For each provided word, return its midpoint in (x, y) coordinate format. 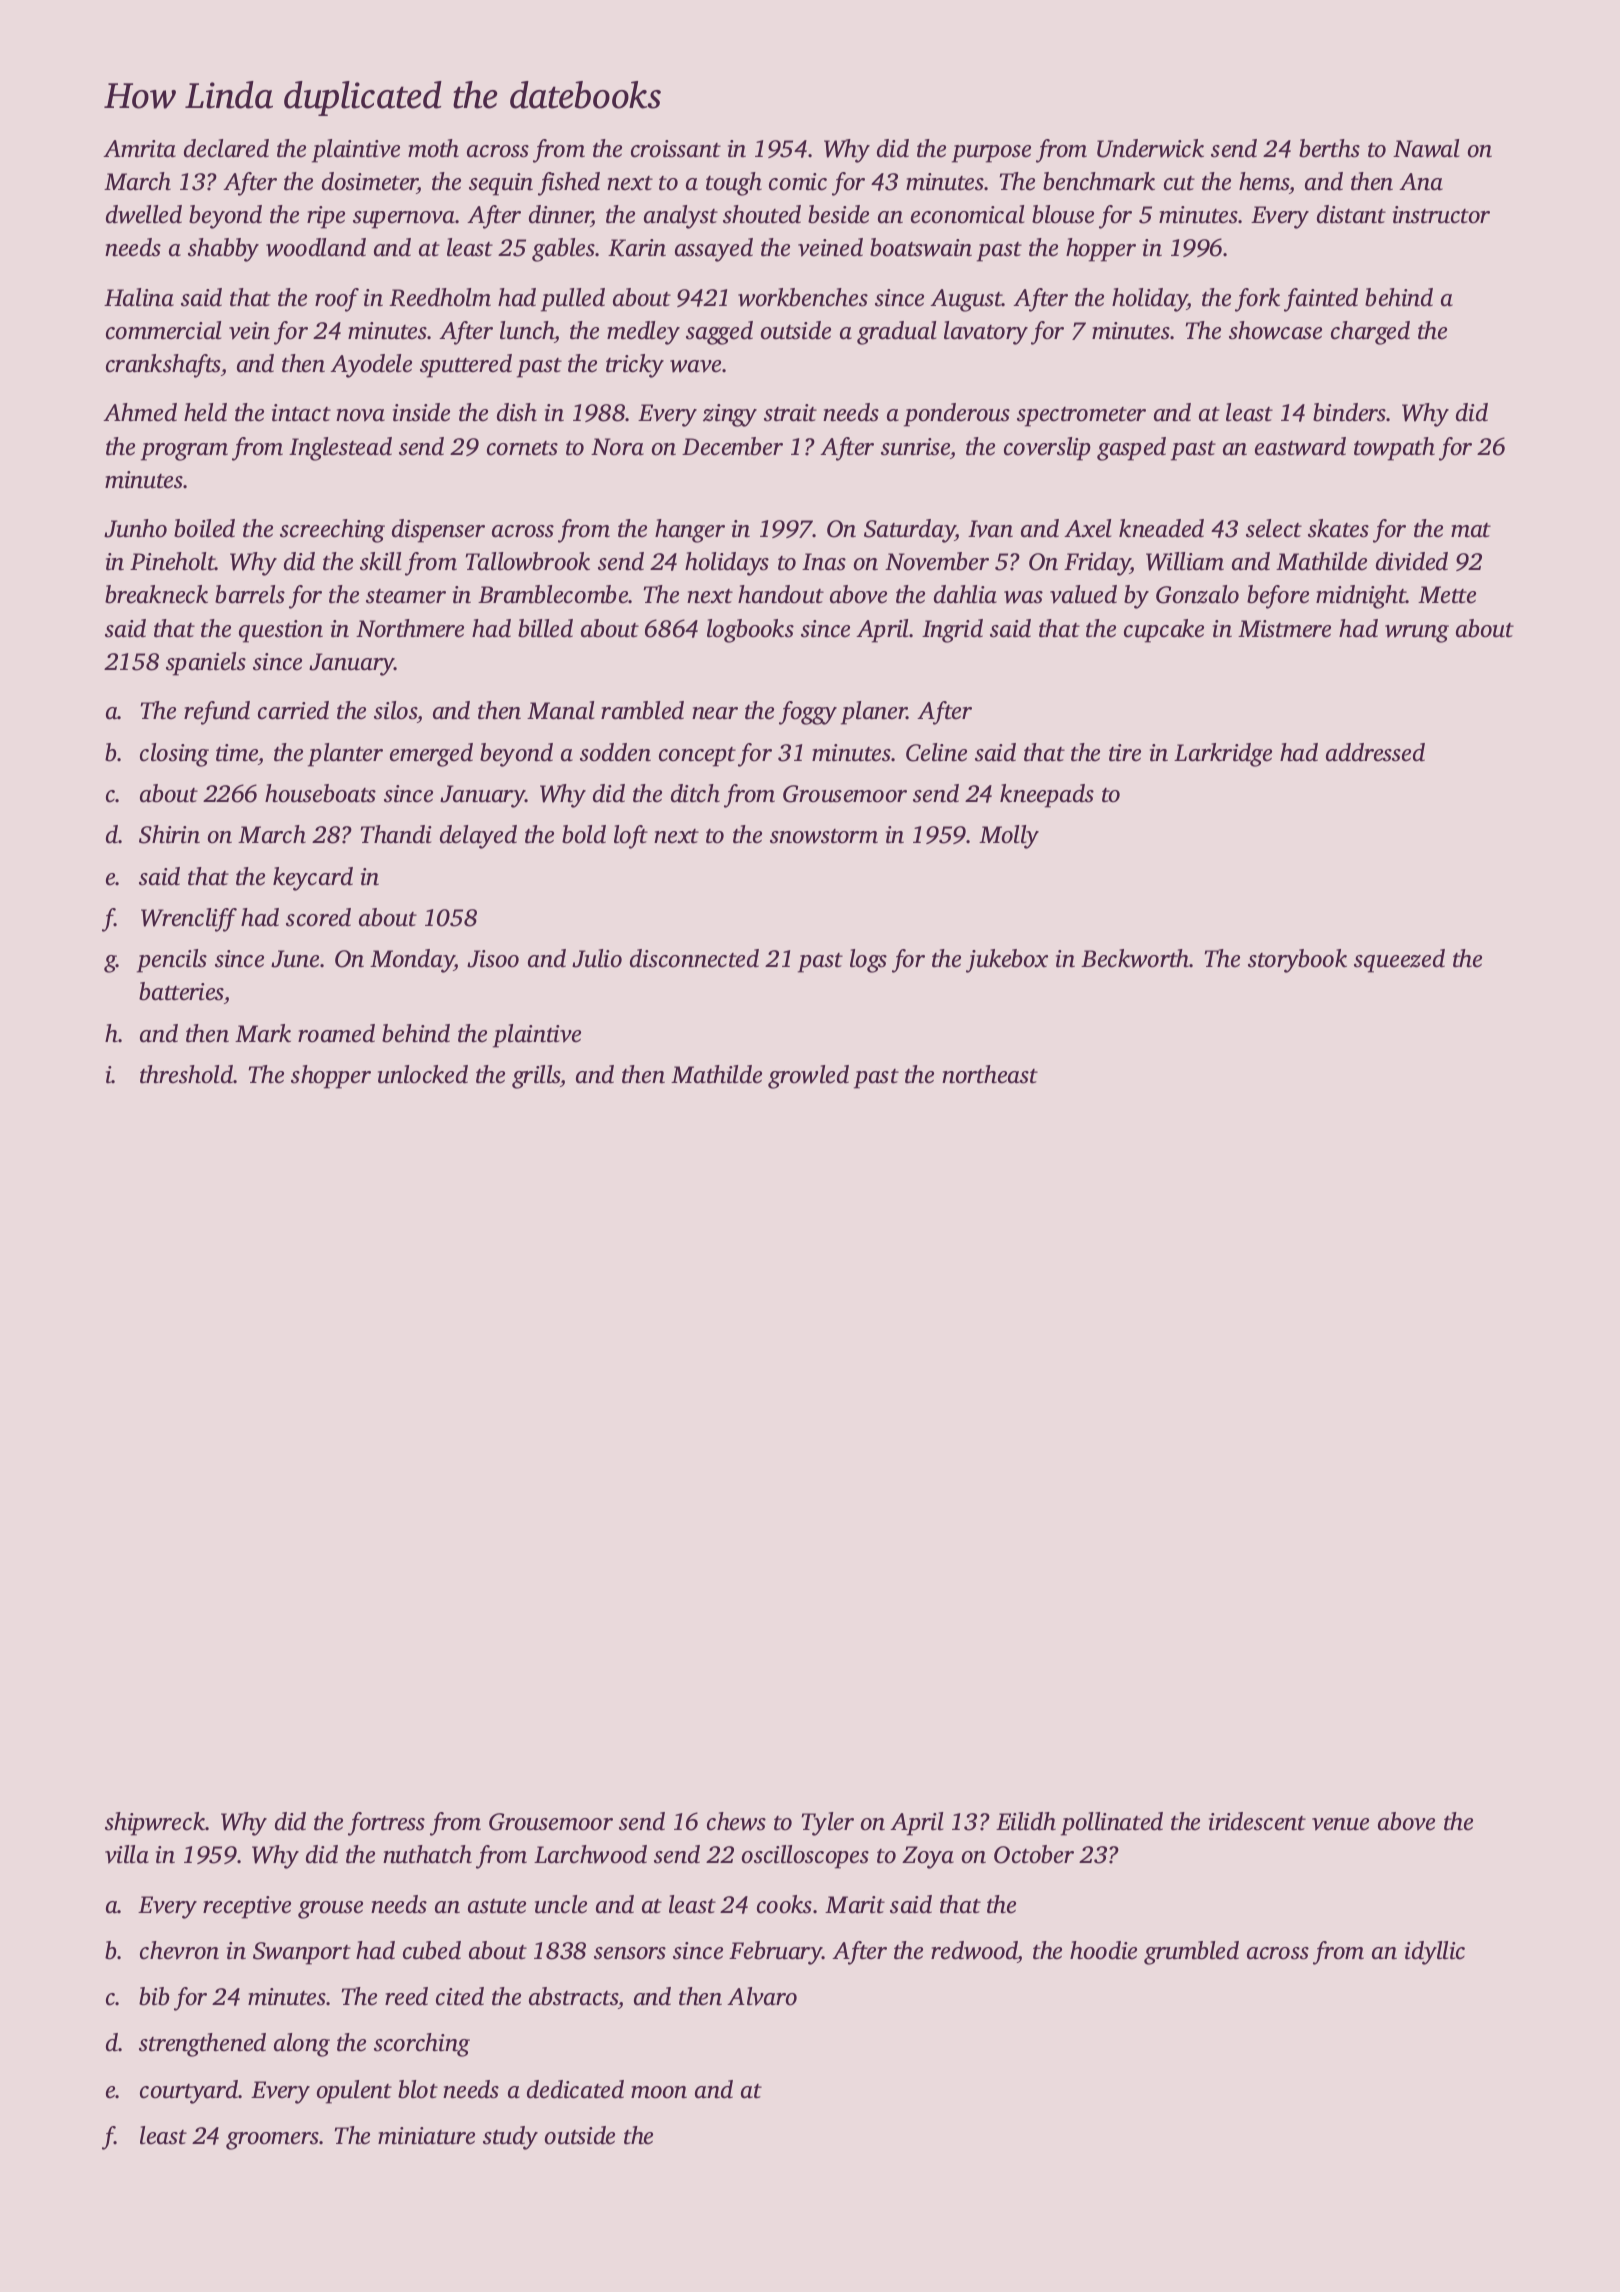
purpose (991, 154)
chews (736, 1821)
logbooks (750, 631)
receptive (247, 1907)
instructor (1441, 215)
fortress (386, 1824)
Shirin (169, 834)
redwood (974, 1950)
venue (1340, 1824)
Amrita (139, 149)
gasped (1131, 449)
